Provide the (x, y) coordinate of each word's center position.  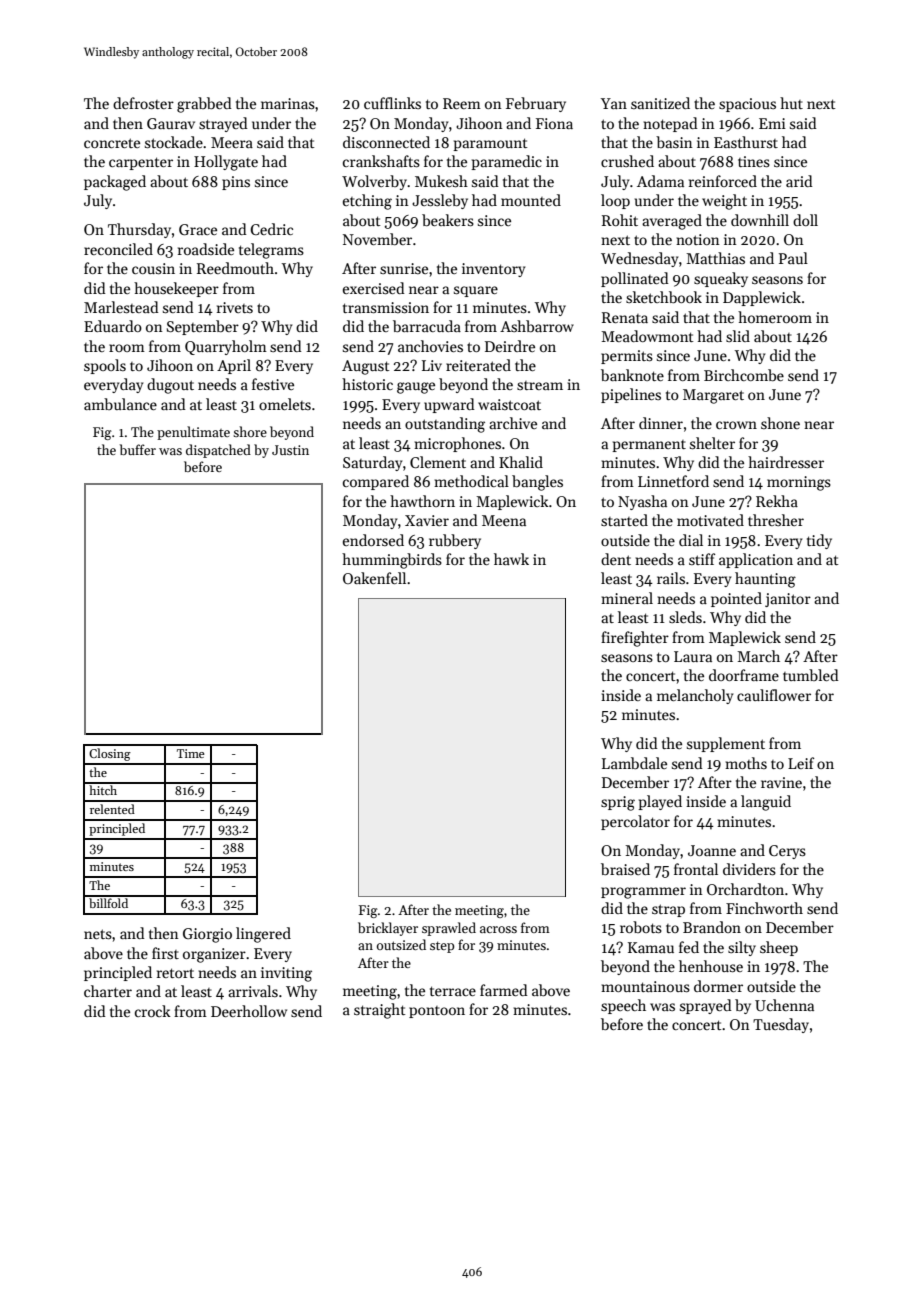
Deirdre (510, 346)
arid (799, 181)
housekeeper (176, 289)
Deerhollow (249, 1011)
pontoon (437, 1012)
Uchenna (784, 1005)
